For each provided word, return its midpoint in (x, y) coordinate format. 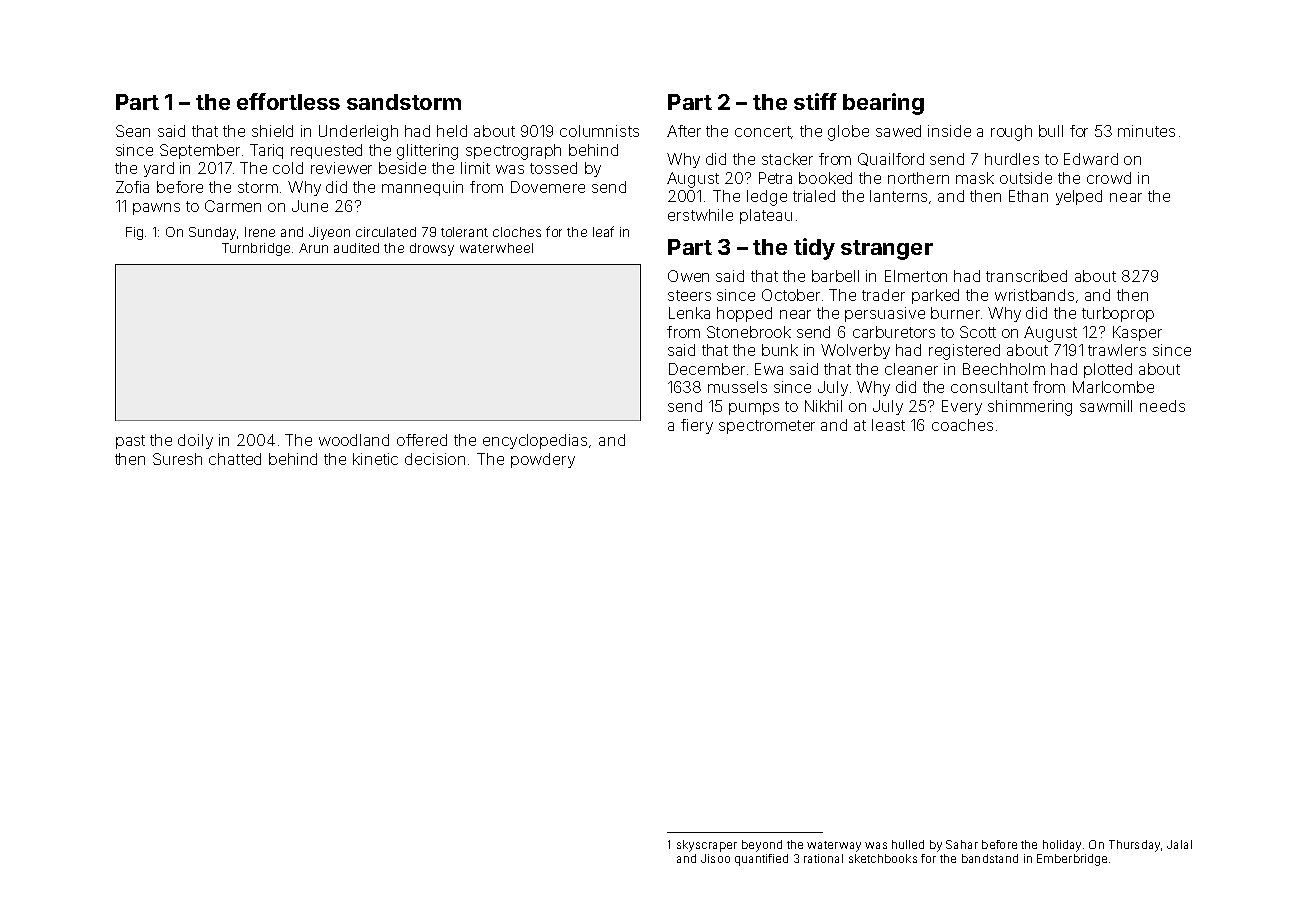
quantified (761, 860)
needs (1162, 406)
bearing (883, 104)
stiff (815, 101)
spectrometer (767, 427)
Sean (133, 131)
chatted (235, 459)
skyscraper (707, 846)
